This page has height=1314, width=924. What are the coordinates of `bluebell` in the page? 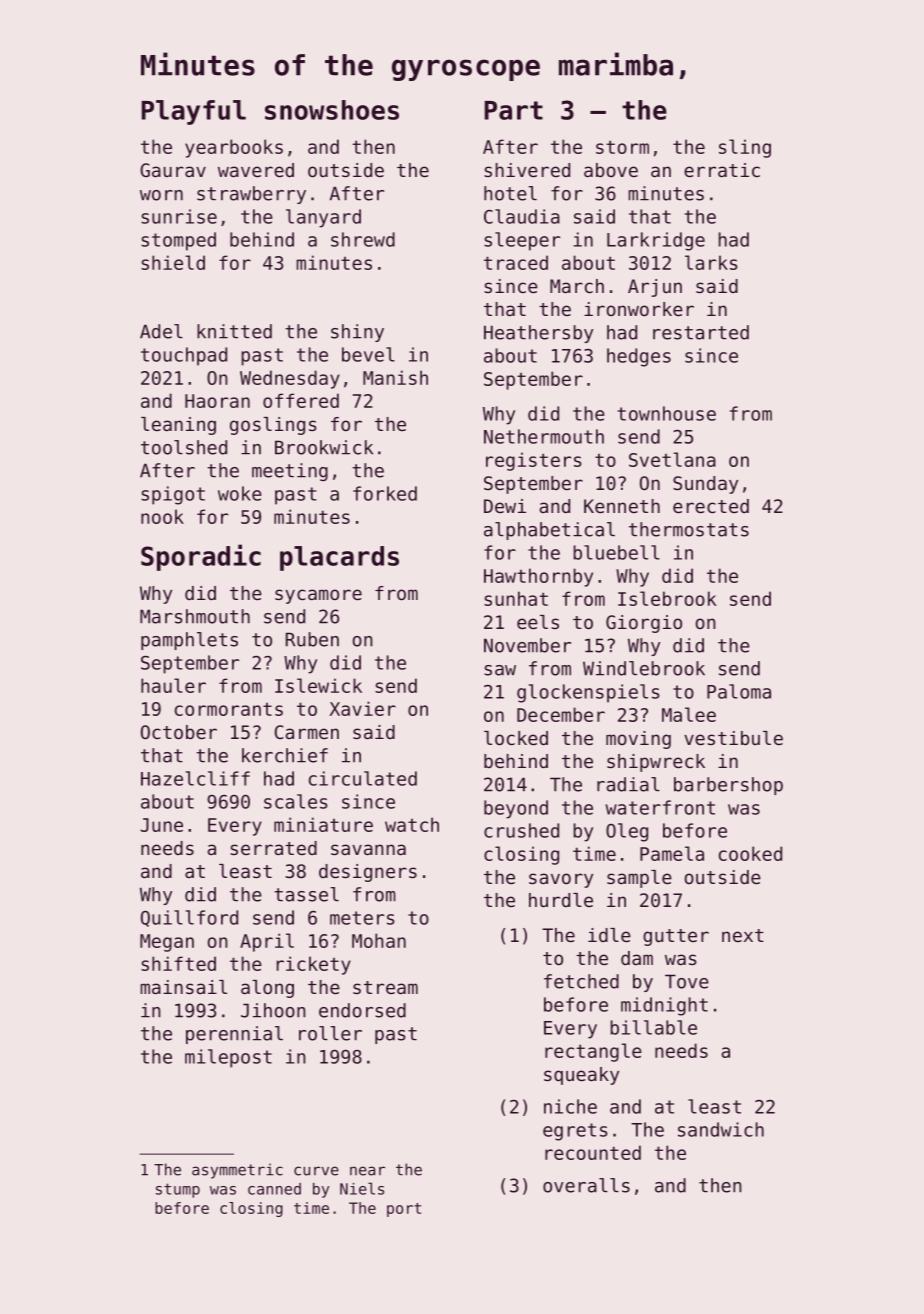 It's located at (617, 552).
